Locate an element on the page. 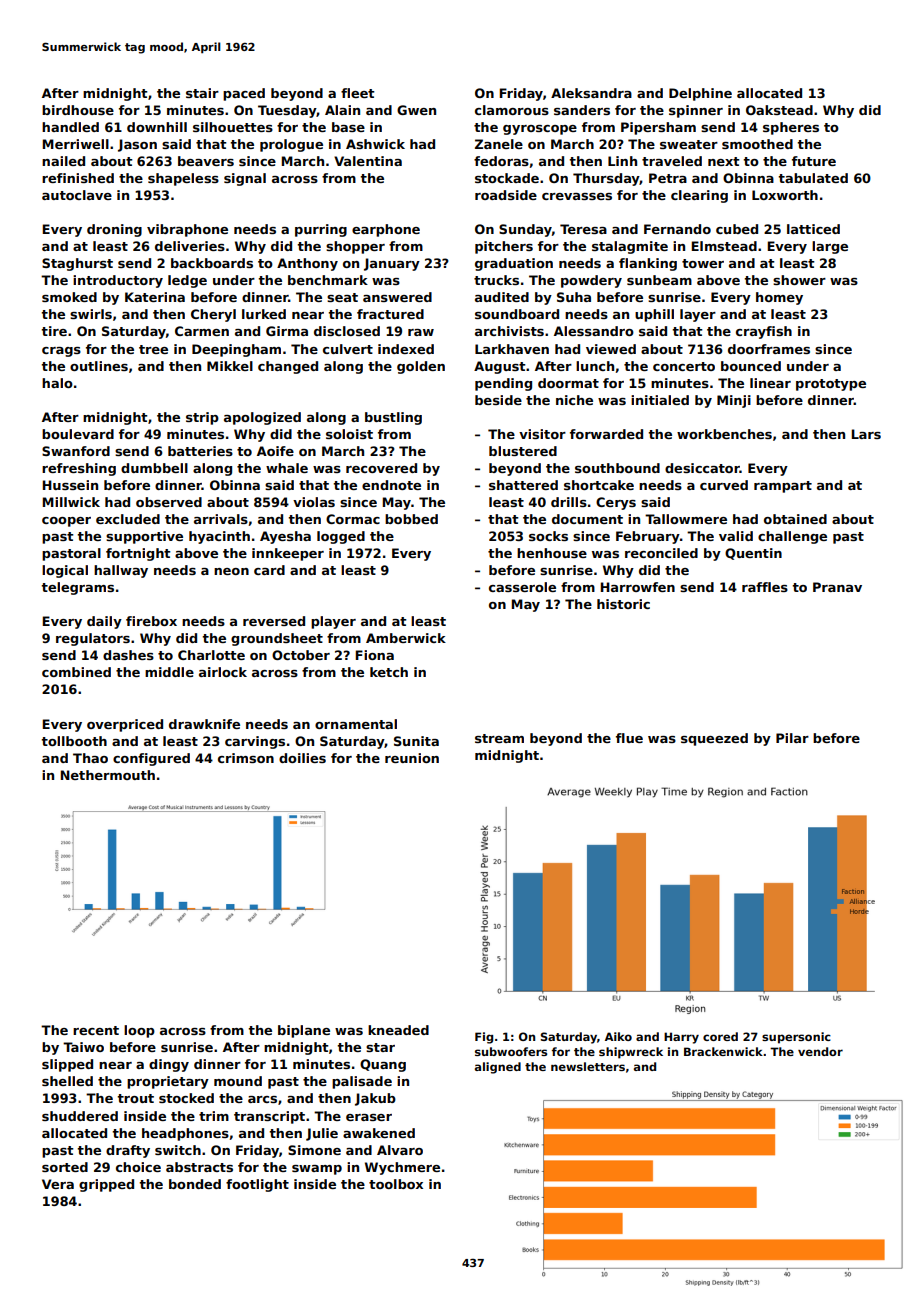  autoclave is located at coordinates (77, 195).
